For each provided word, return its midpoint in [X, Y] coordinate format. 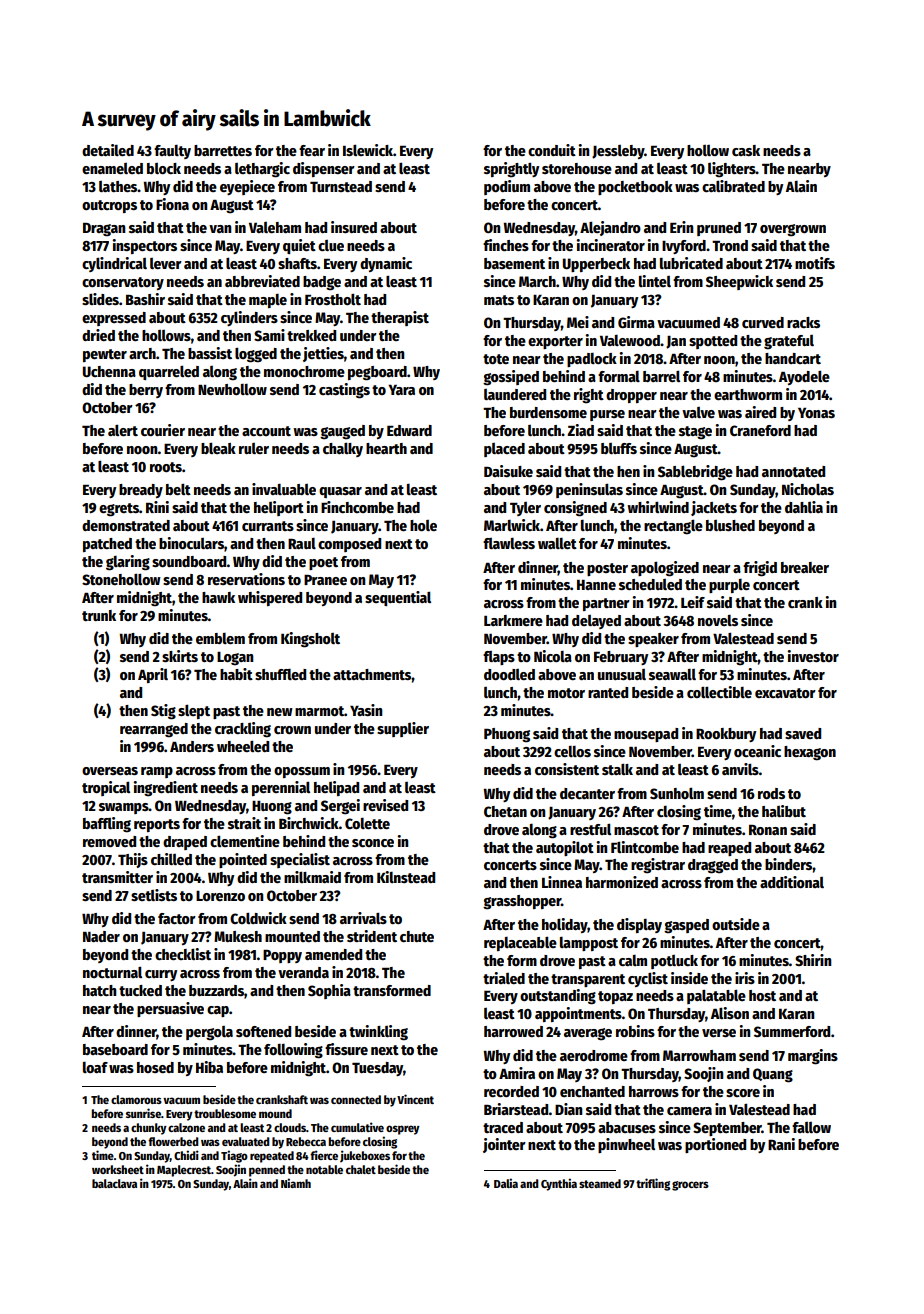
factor [177, 918]
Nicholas [808, 489]
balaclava [114, 1183]
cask [746, 150]
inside [689, 978]
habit [236, 674]
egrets [119, 510]
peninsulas [589, 490]
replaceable [520, 944]
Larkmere [513, 620]
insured [354, 227]
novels [718, 620]
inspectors [145, 246]
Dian [568, 1109]
